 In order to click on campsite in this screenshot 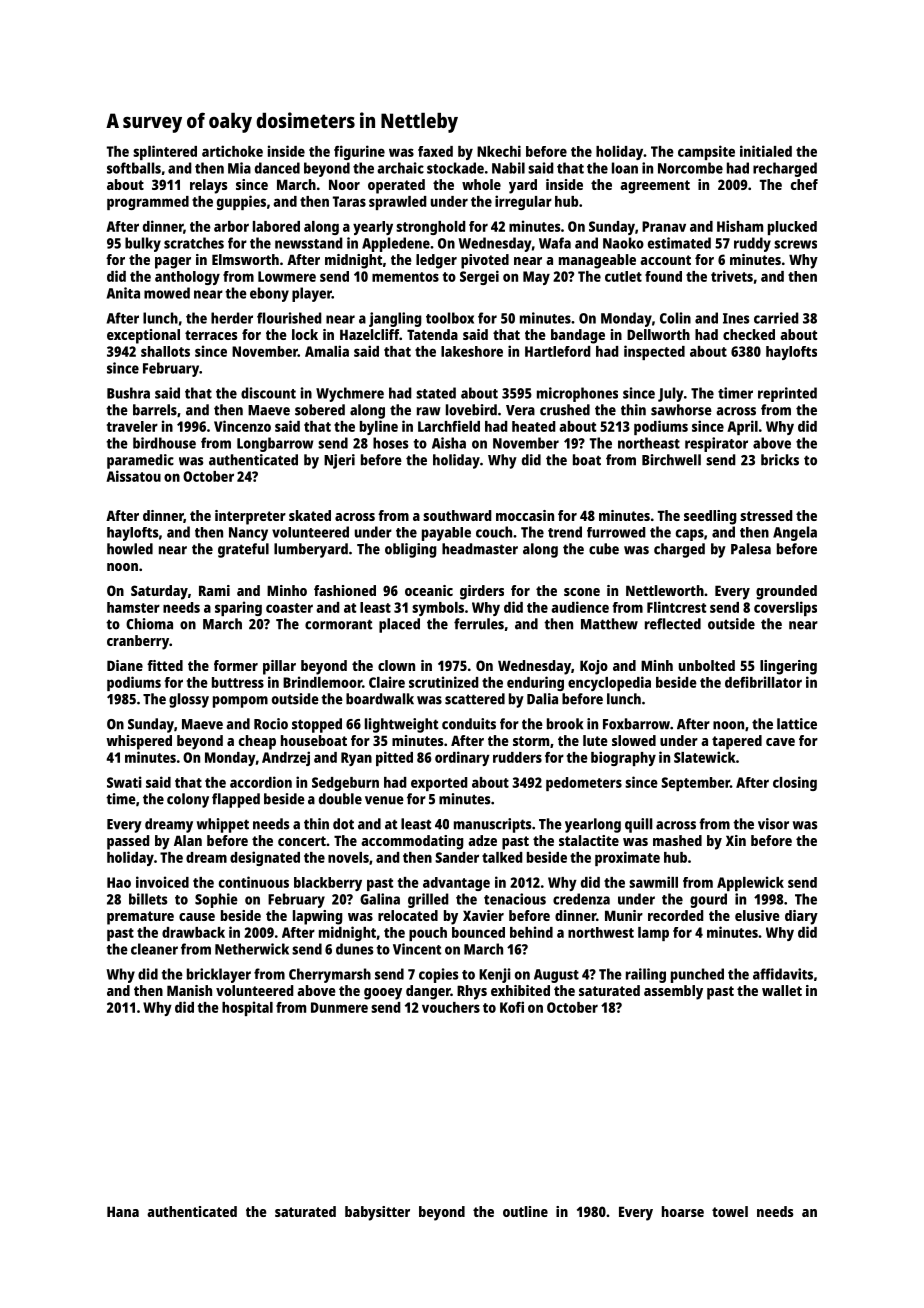, I will do `click(706, 152)`.
